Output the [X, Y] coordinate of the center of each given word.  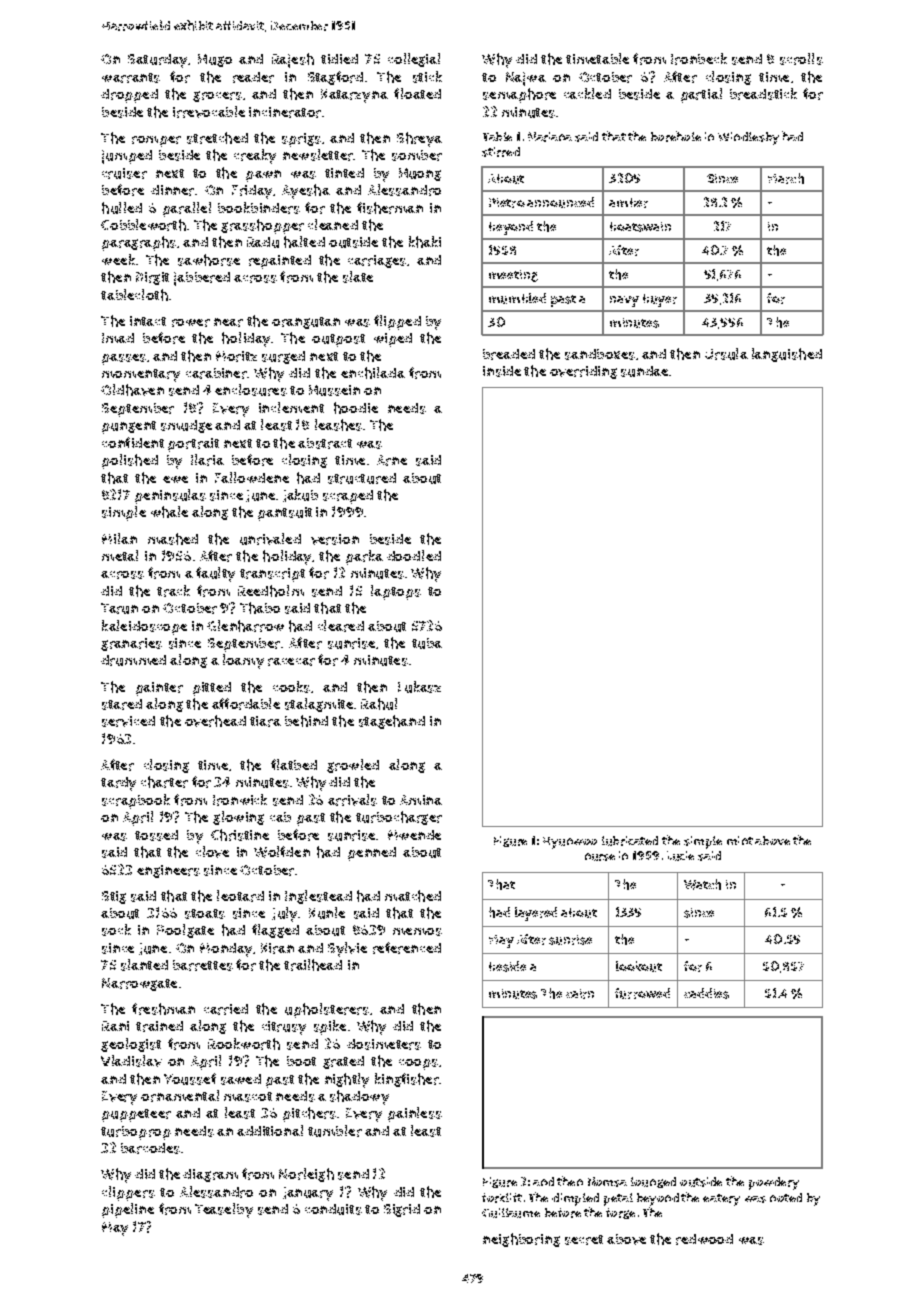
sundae [644, 371]
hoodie [356, 408]
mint [740, 840]
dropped [129, 96]
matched [413, 896]
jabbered [202, 279]
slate [358, 277]
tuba [427, 643]
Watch [702, 884]
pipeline [128, 1210]
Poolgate [185, 931]
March [786, 178]
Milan [119, 538]
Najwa [526, 79]
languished [787, 355]
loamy [243, 661]
